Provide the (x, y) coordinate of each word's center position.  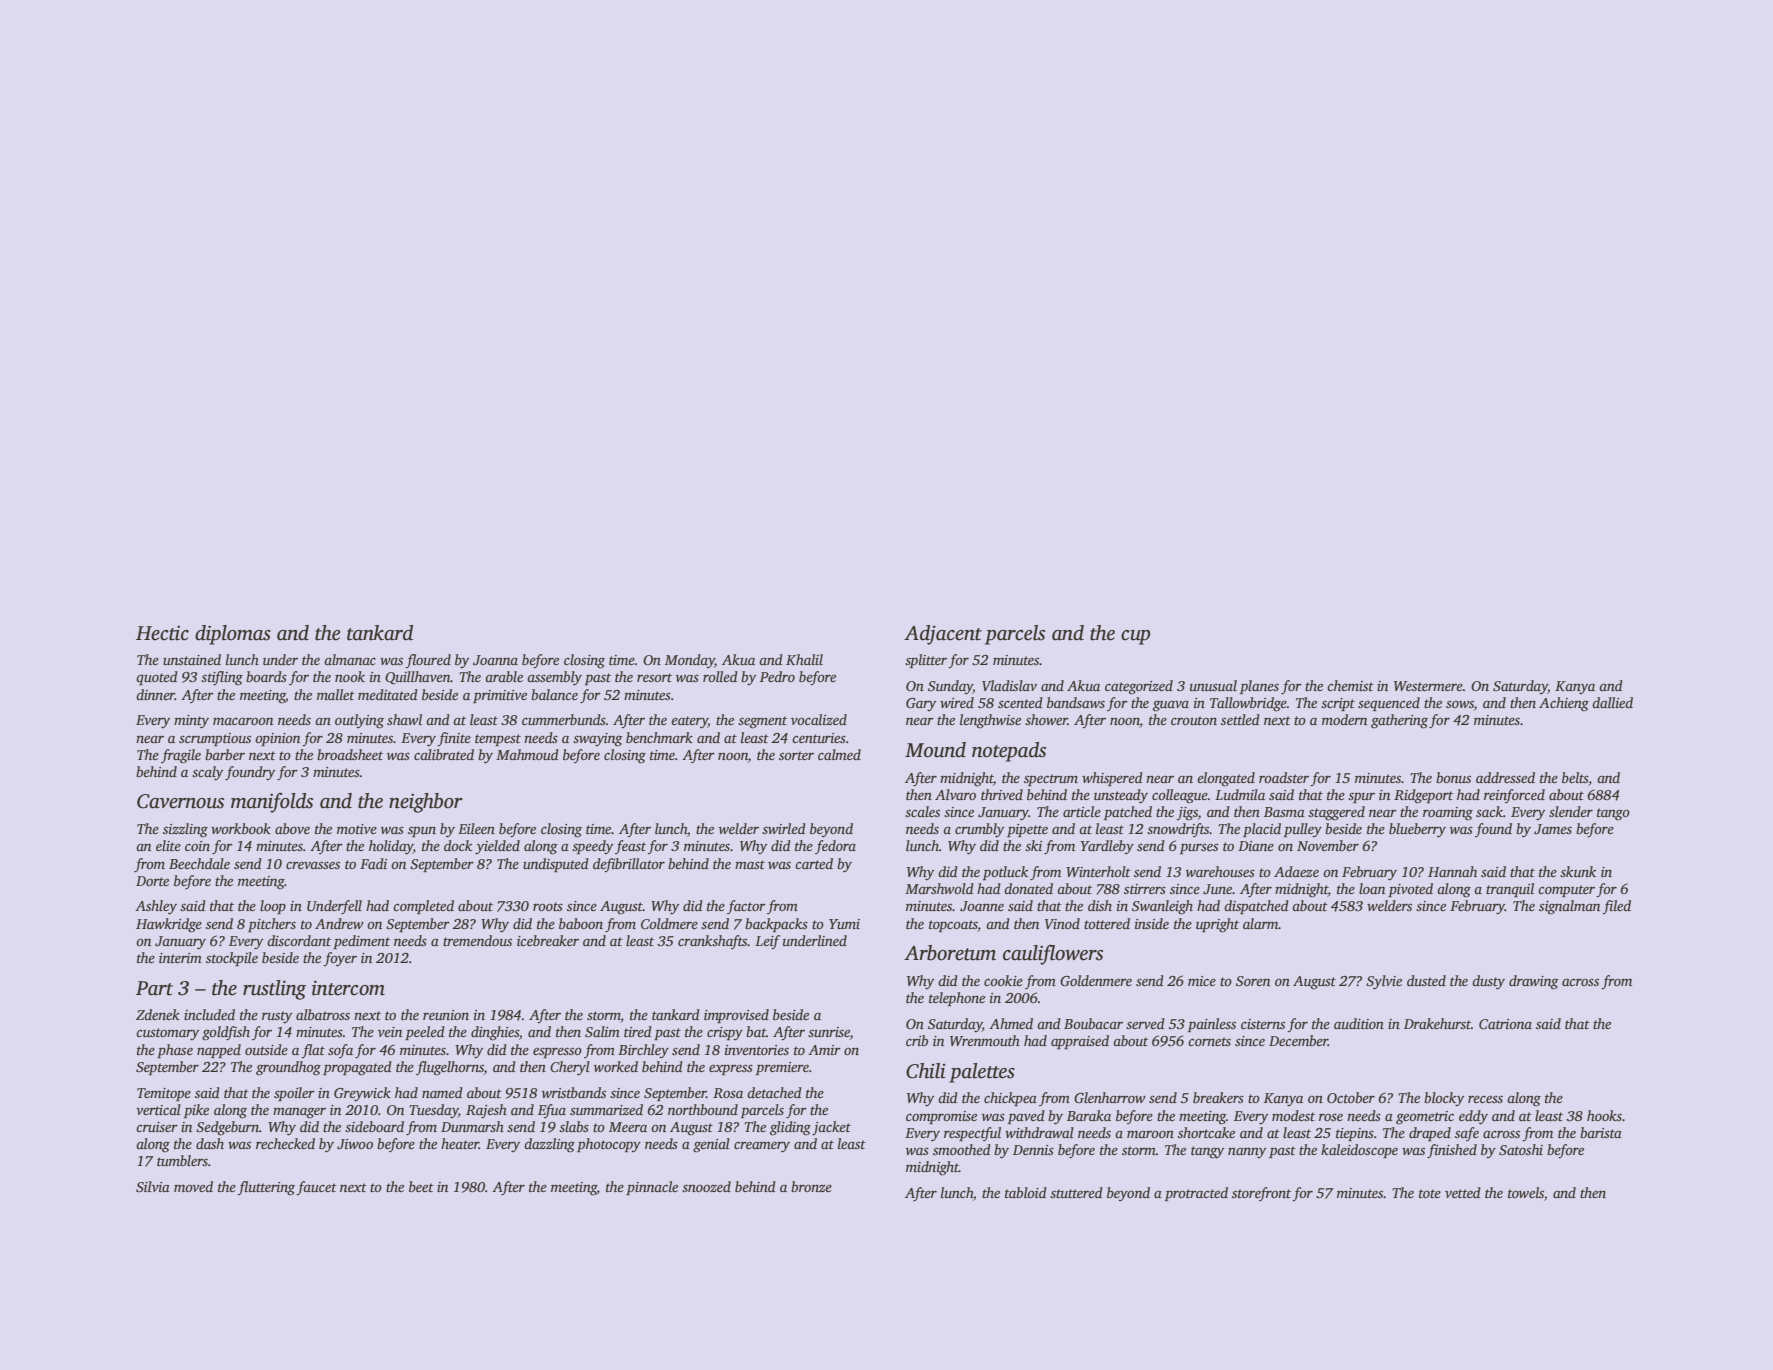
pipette (1027, 830)
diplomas (233, 635)
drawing (1534, 982)
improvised (736, 1016)
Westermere (1428, 686)
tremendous (477, 940)
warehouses (1220, 871)
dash (210, 1143)
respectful (972, 1134)
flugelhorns (450, 1068)
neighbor (426, 803)
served (1145, 1023)
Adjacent (943, 635)
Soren (1253, 981)
